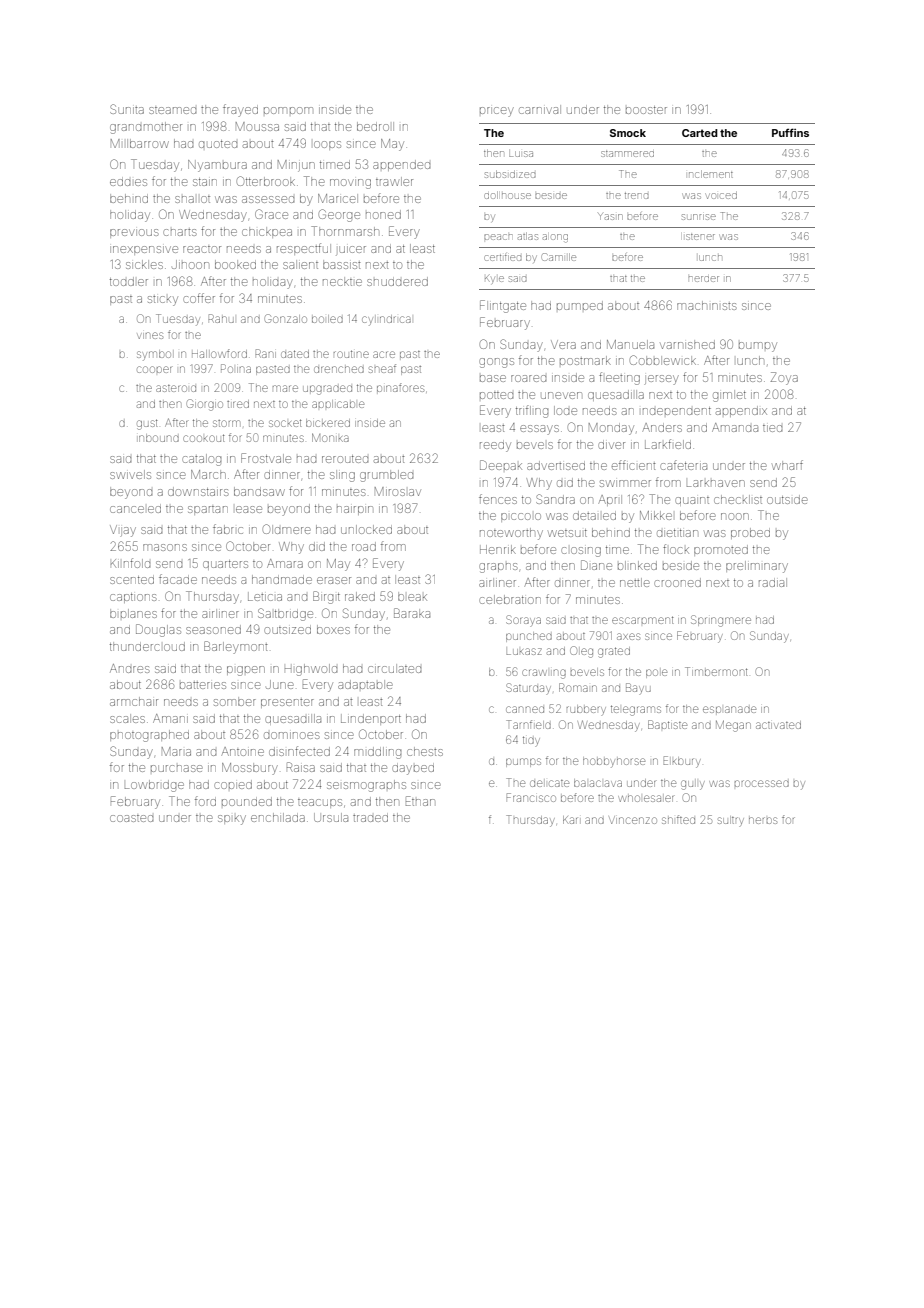 This screenshot has width=924, height=1308. Describe the element at coordinates (370, 818) in the screenshot. I see `traded` at that location.
